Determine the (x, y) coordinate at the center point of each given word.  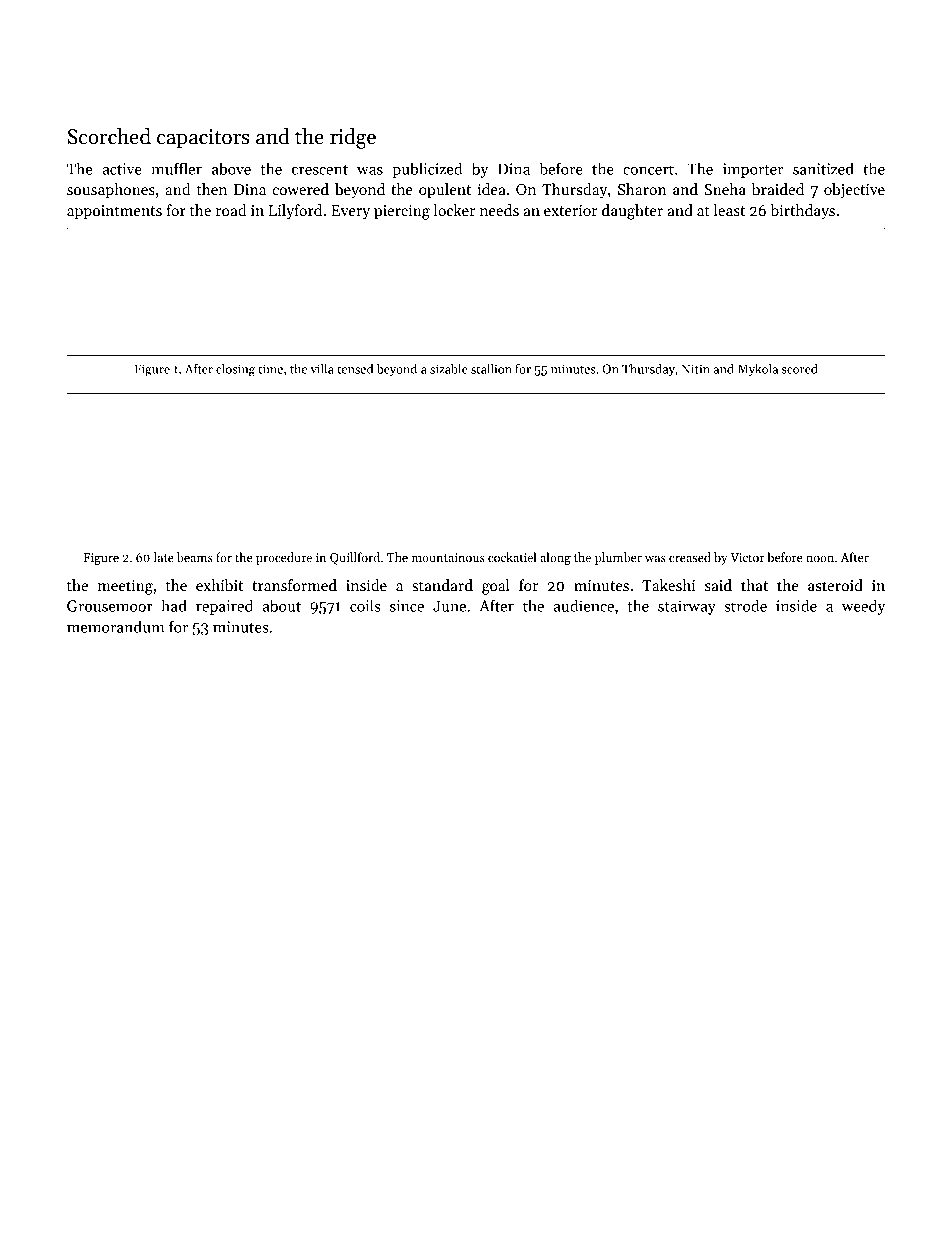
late (163, 557)
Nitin (696, 369)
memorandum (116, 626)
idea (491, 189)
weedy (863, 607)
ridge (353, 138)
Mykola (758, 370)
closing (235, 370)
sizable (449, 369)
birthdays (802, 211)
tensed (355, 369)
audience (584, 605)
